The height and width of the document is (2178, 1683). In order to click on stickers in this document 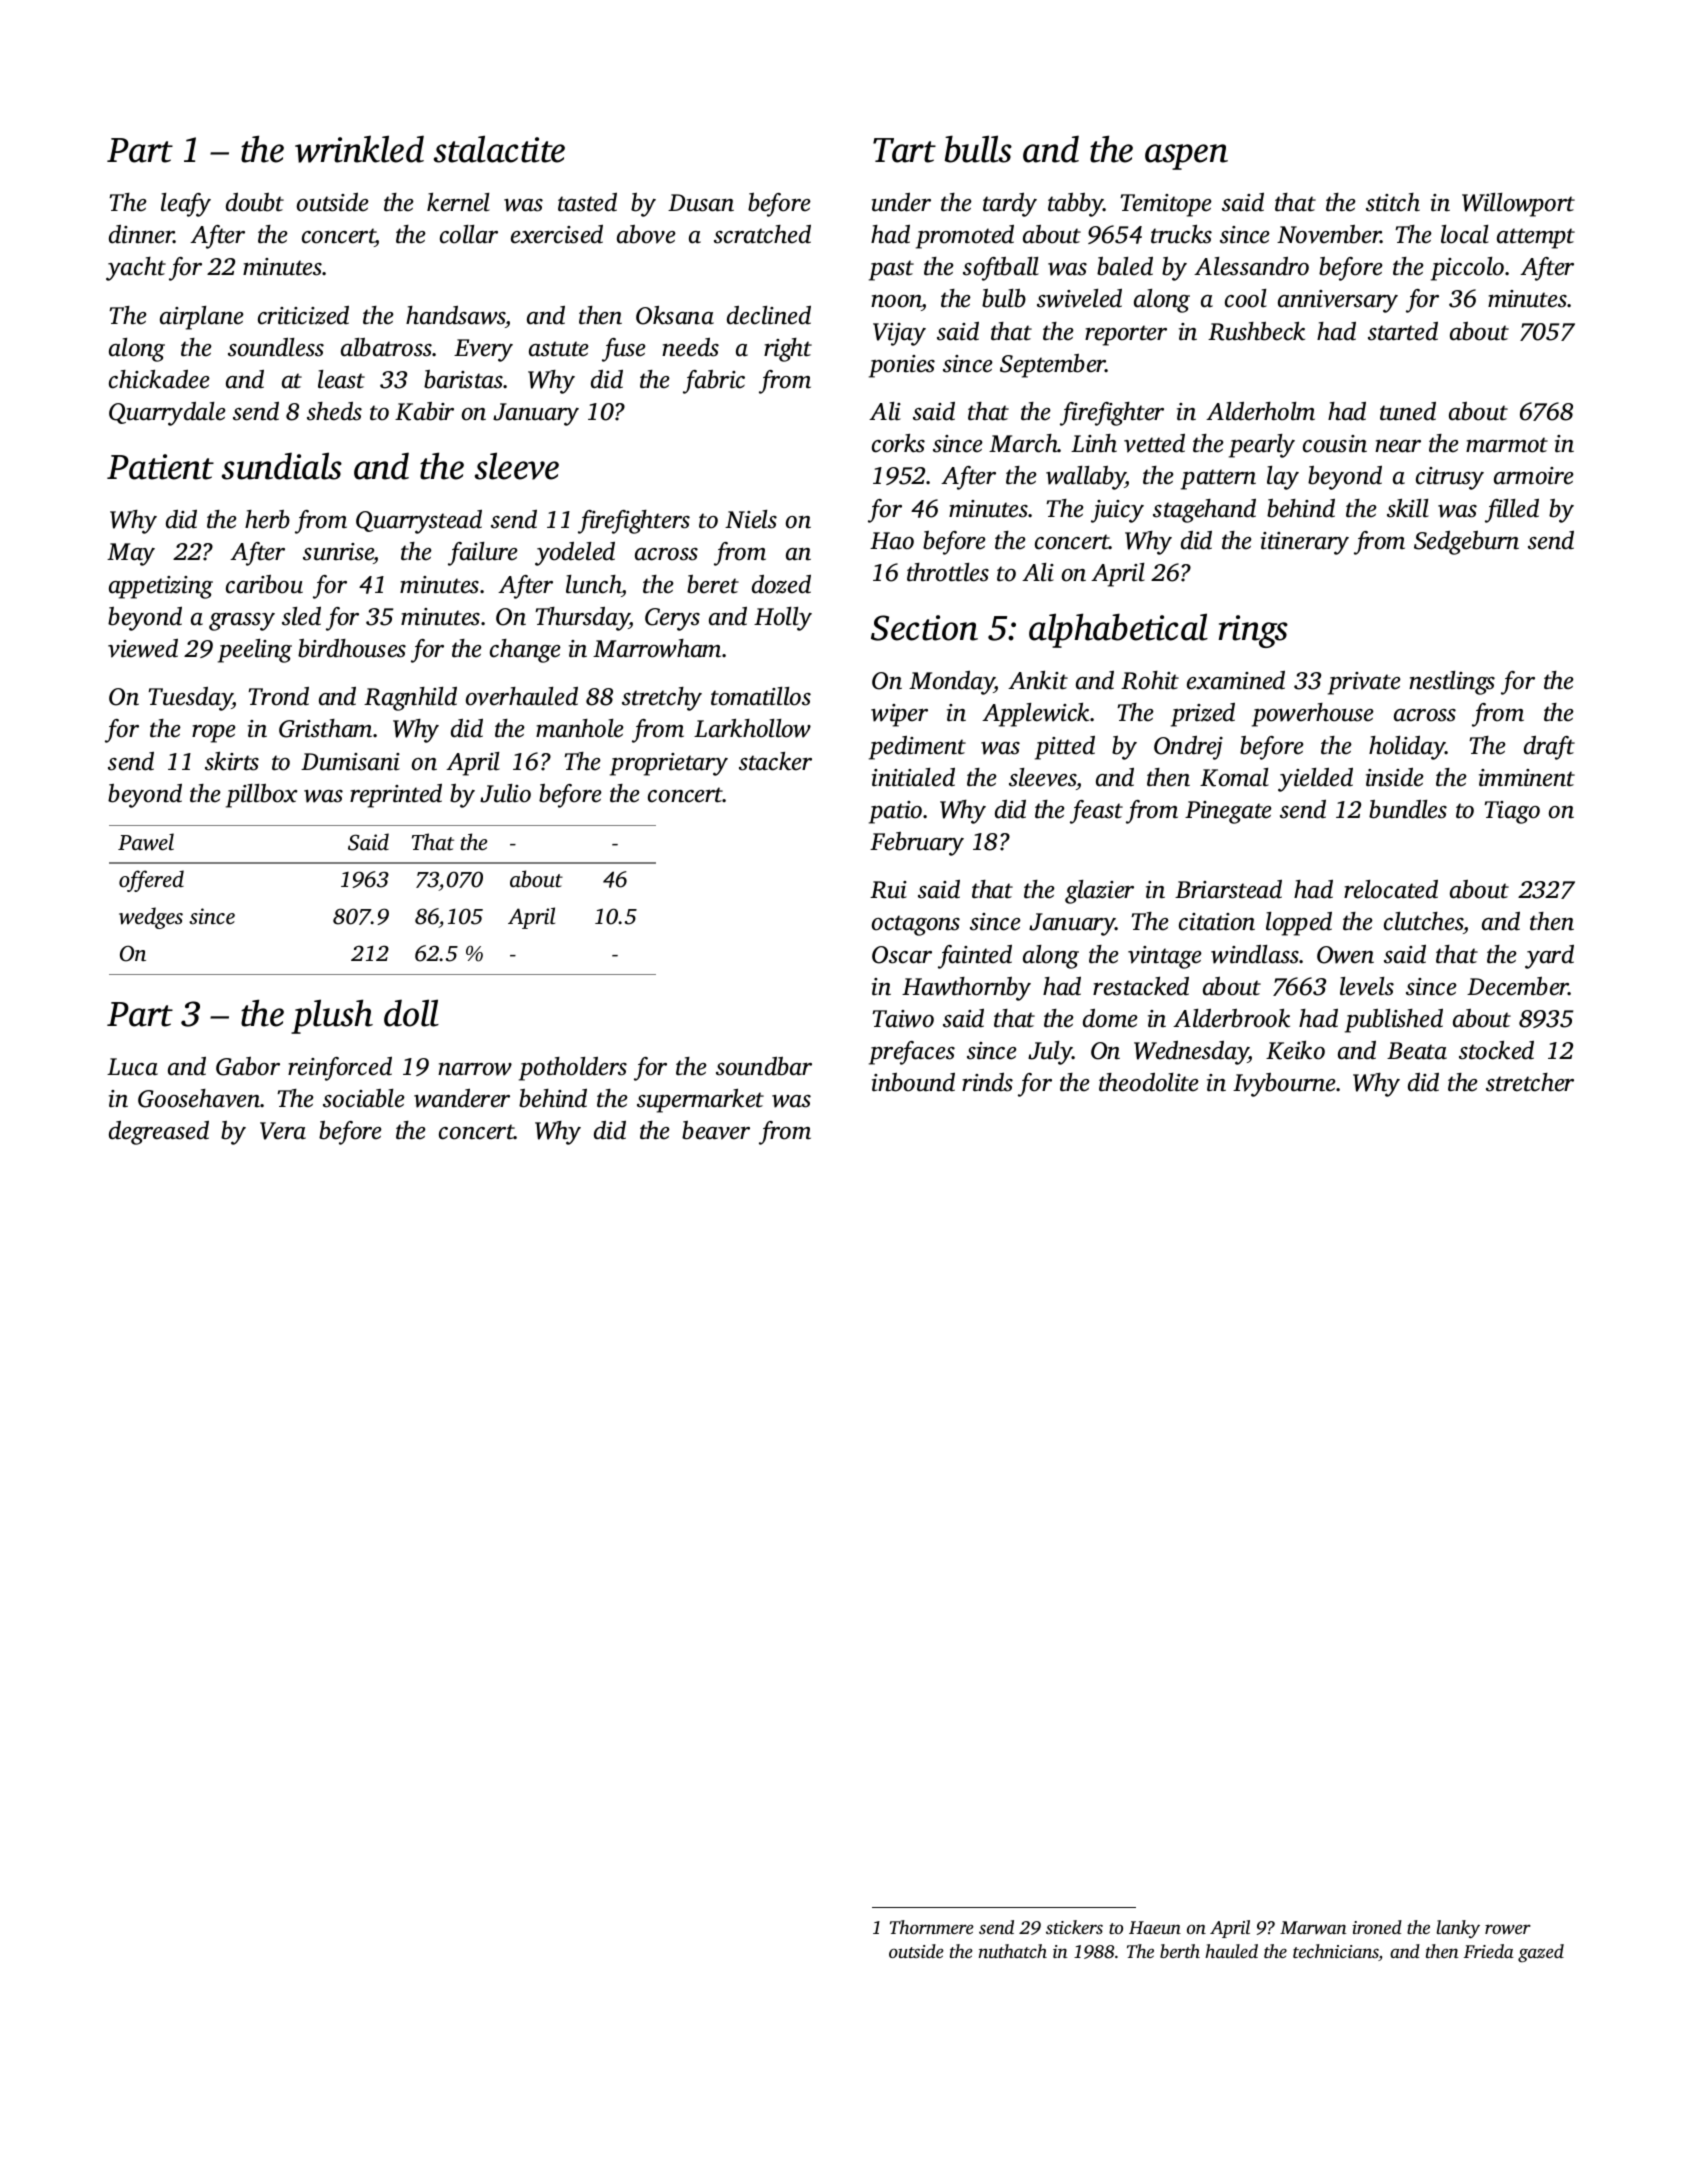, I will do `click(1074, 1927)`.
